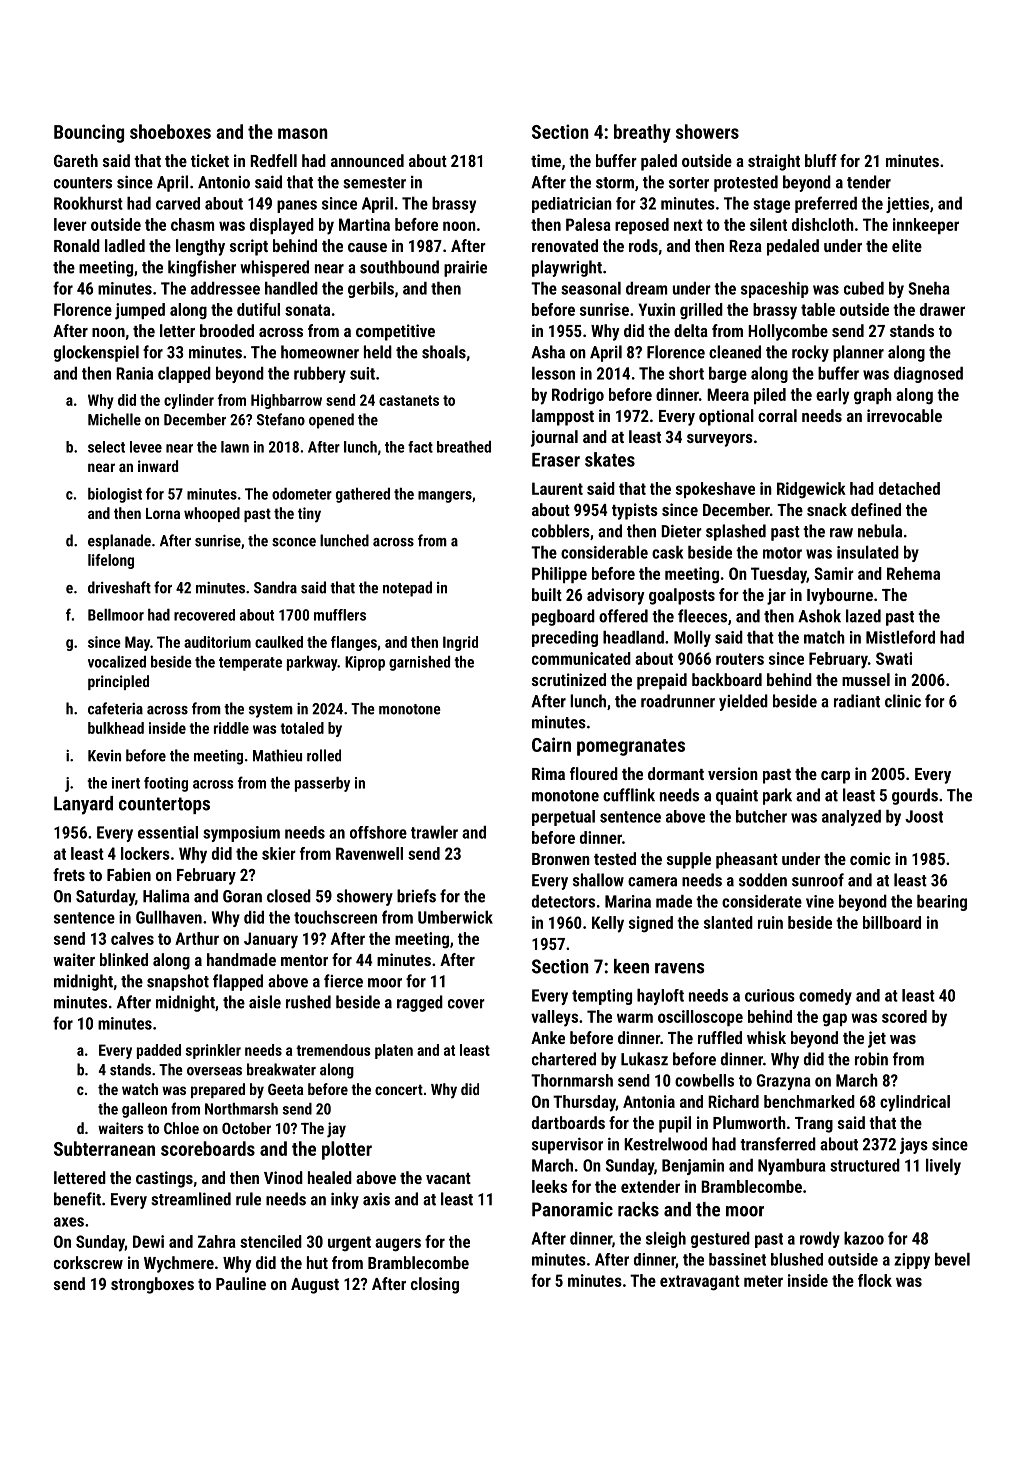  I want to click on whisk, so click(766, 1037).
